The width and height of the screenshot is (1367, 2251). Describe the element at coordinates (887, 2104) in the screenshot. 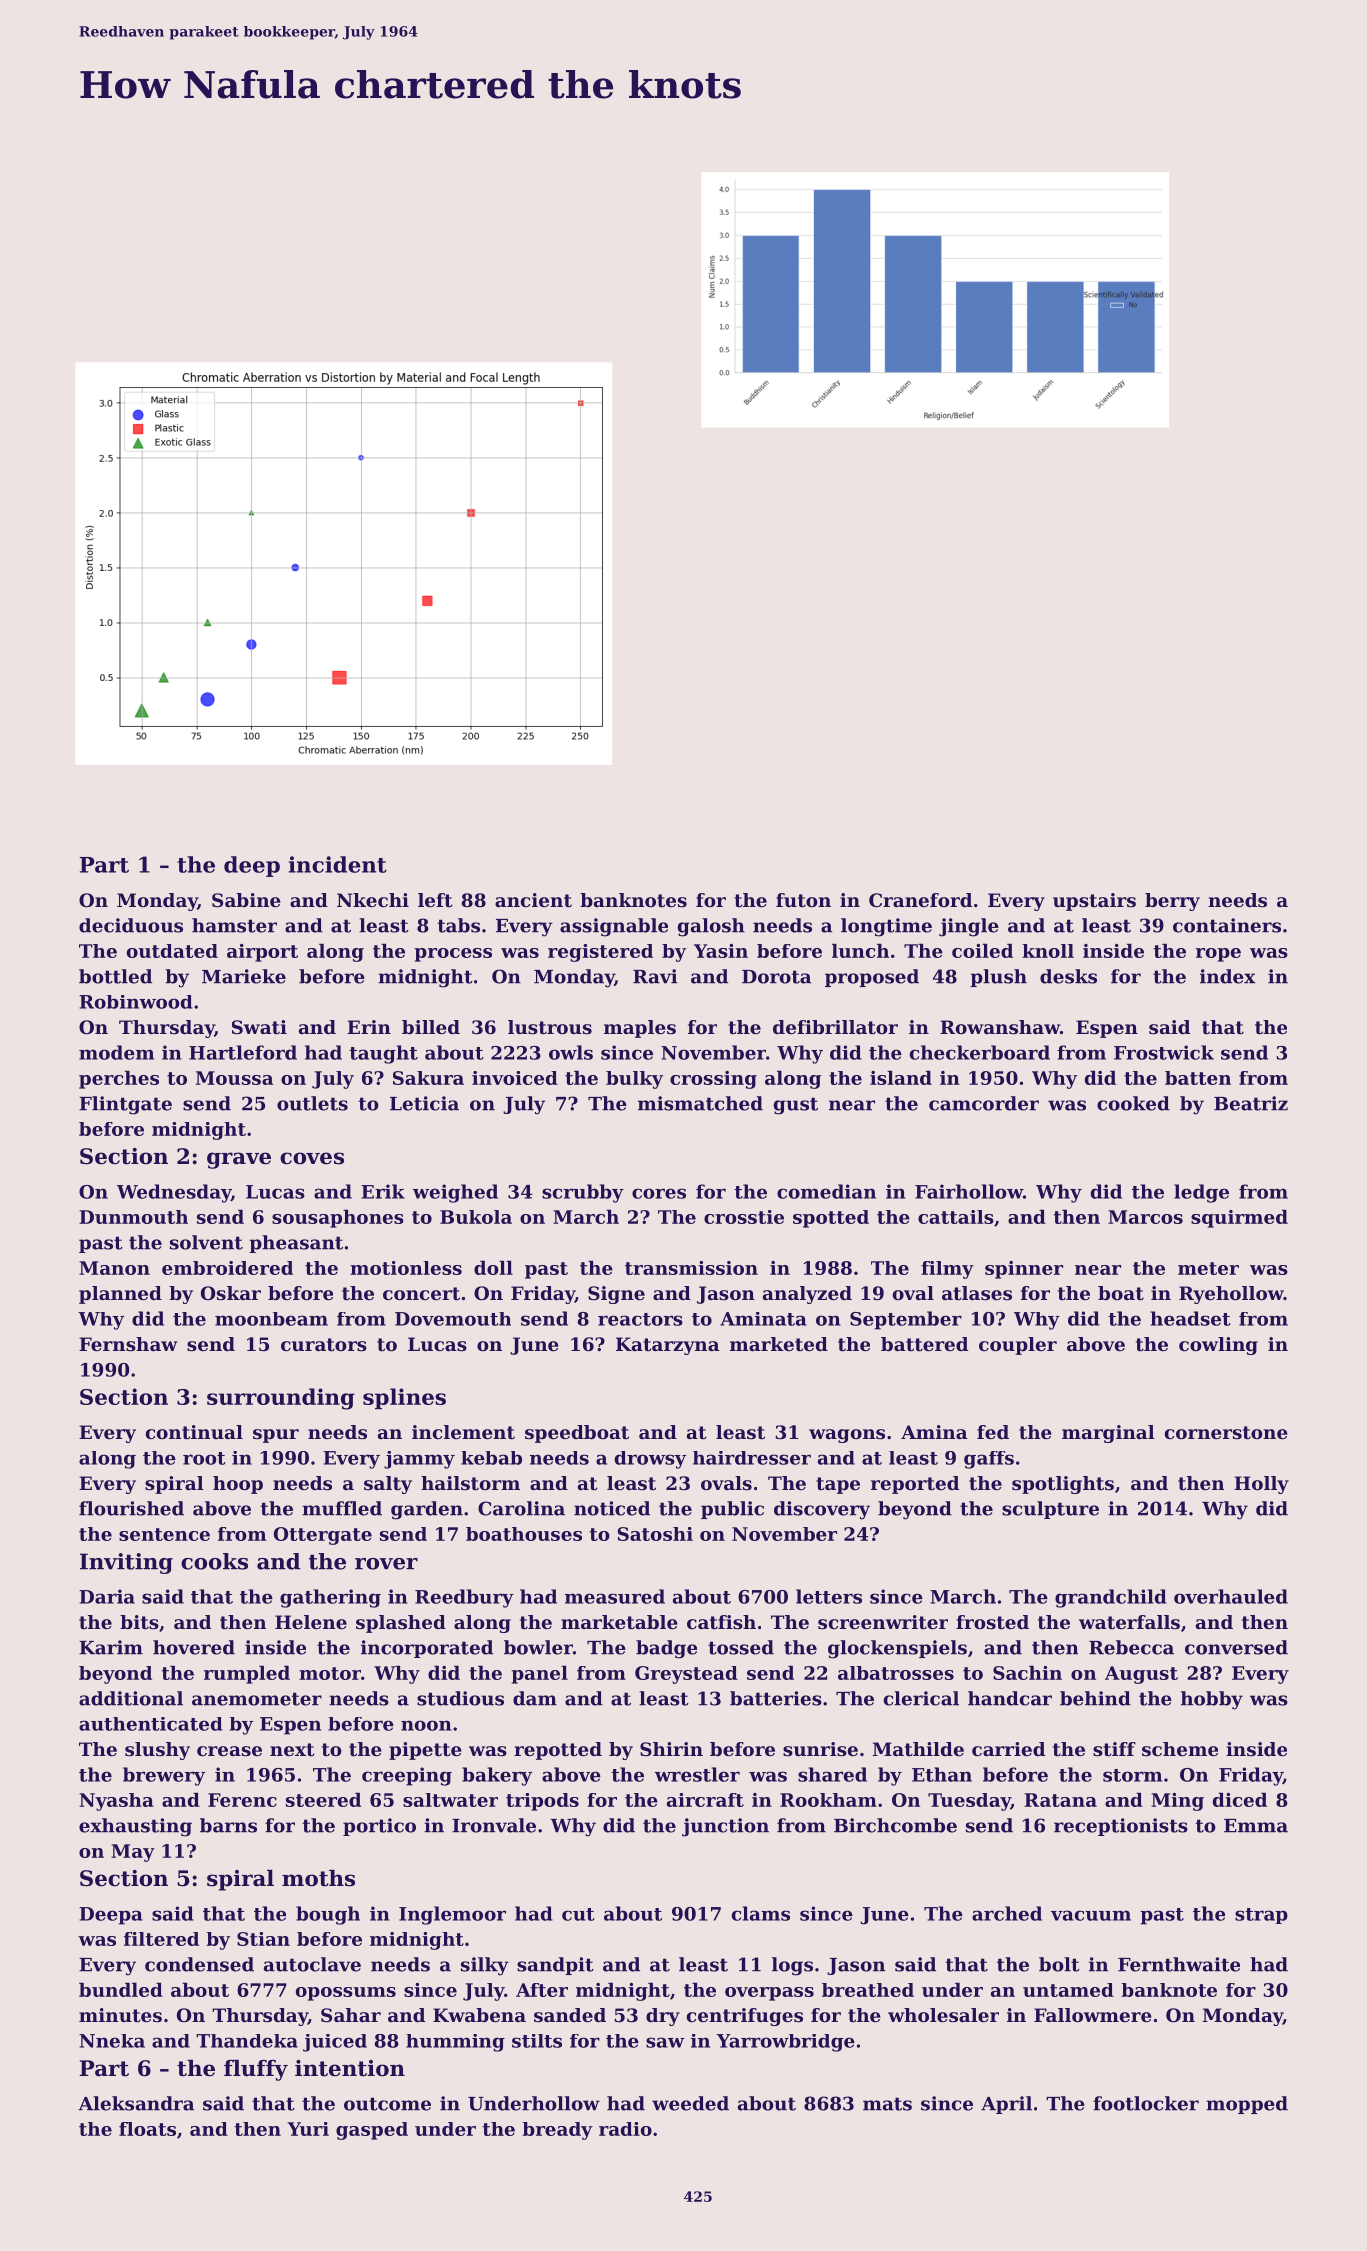

I see `mats` at that location.
